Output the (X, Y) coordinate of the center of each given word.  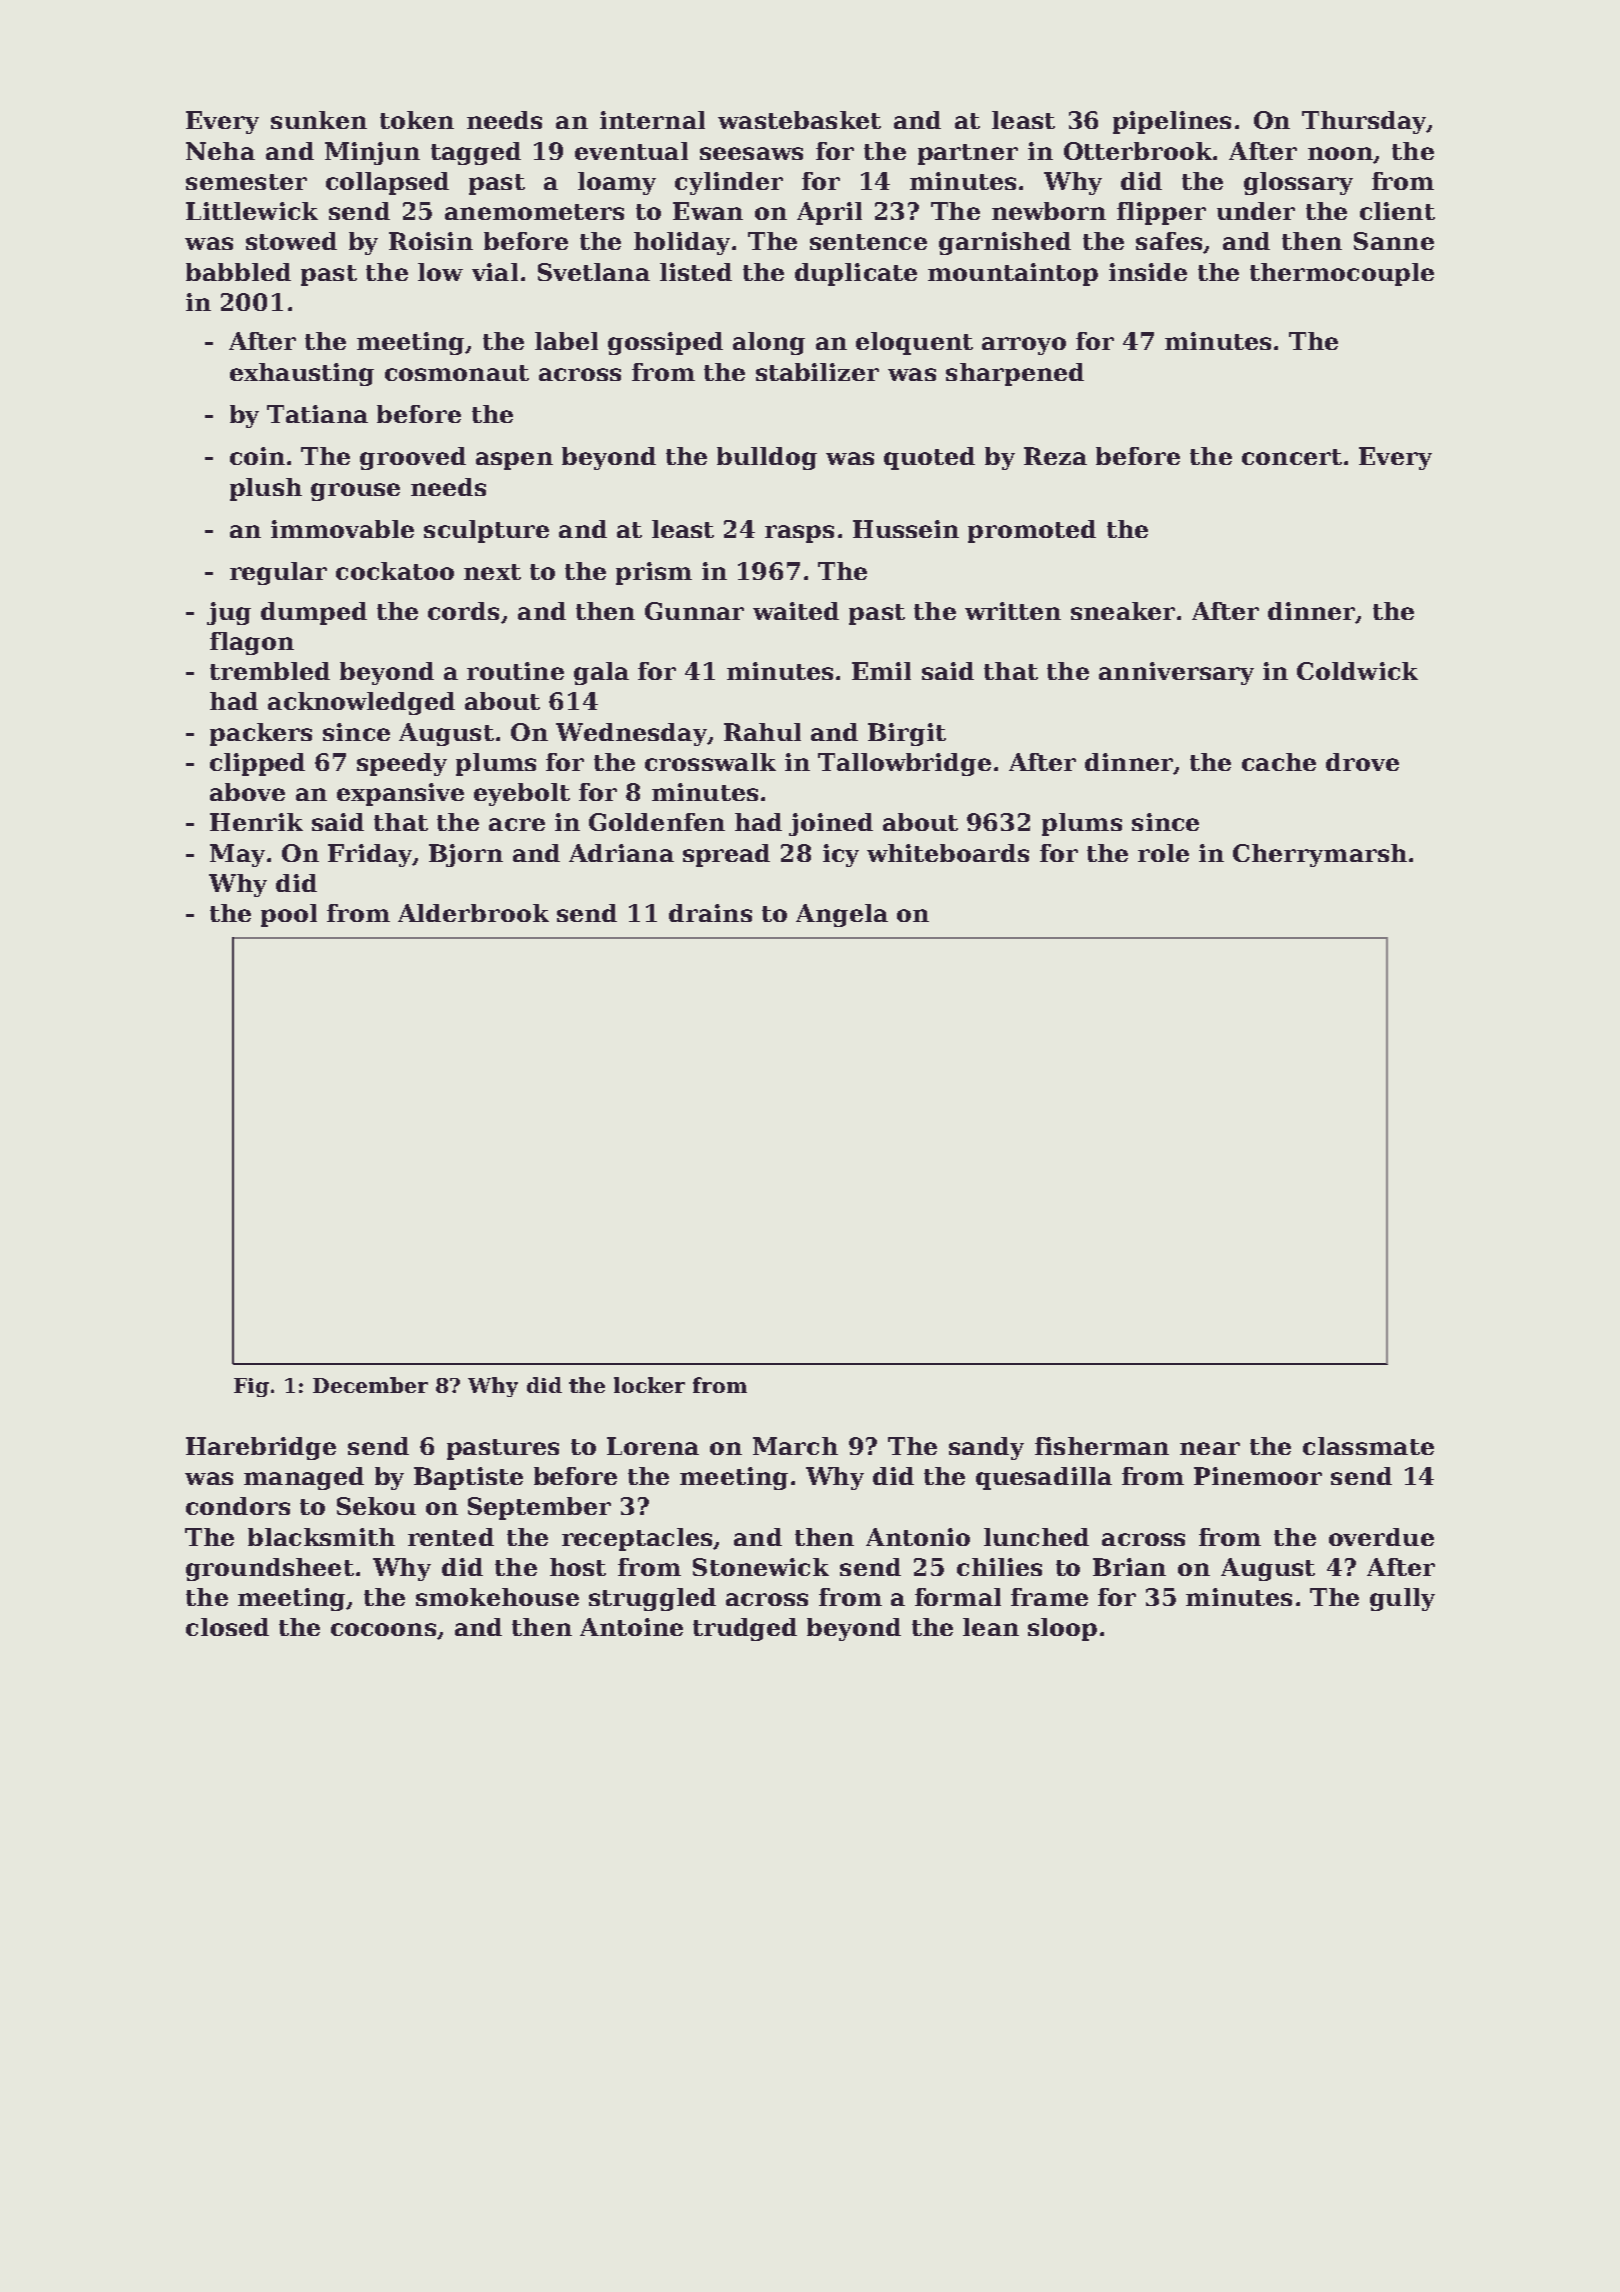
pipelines (1172, 122)
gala (601, 673)
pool (289, 915)
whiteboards (948, 853)
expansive (400, 794)
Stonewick (761, 1567)
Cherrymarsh (1320, 855)
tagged (476, 153)
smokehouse (497, 1597)
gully (1402, 1599)
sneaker (1123, 611)
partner (968, 154)
